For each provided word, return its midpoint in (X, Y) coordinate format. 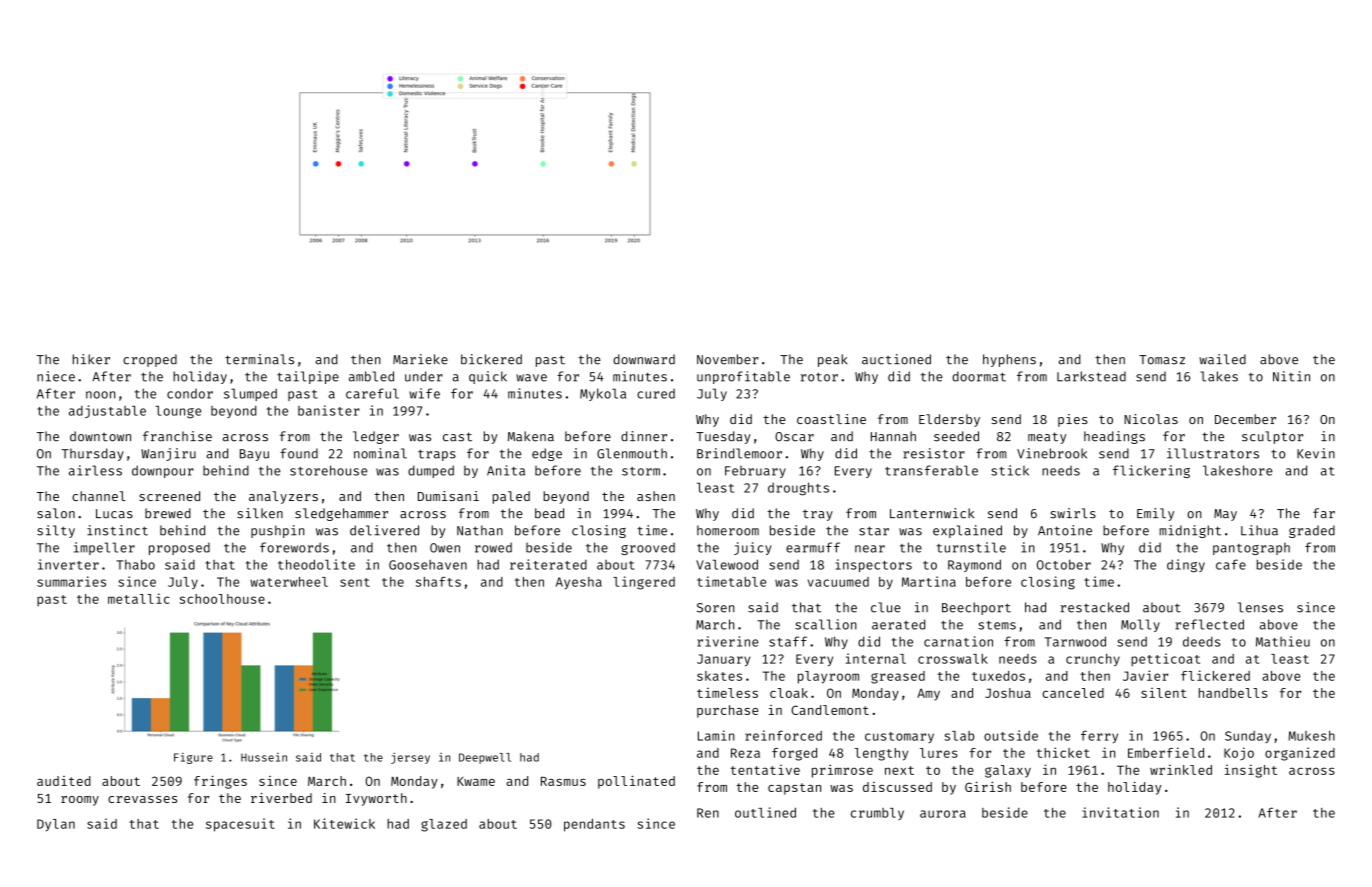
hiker (91, 359)
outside (1011, 735)
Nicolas (1151, 419)
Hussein (264, 757)
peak (832, 360)
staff (788, 641)
